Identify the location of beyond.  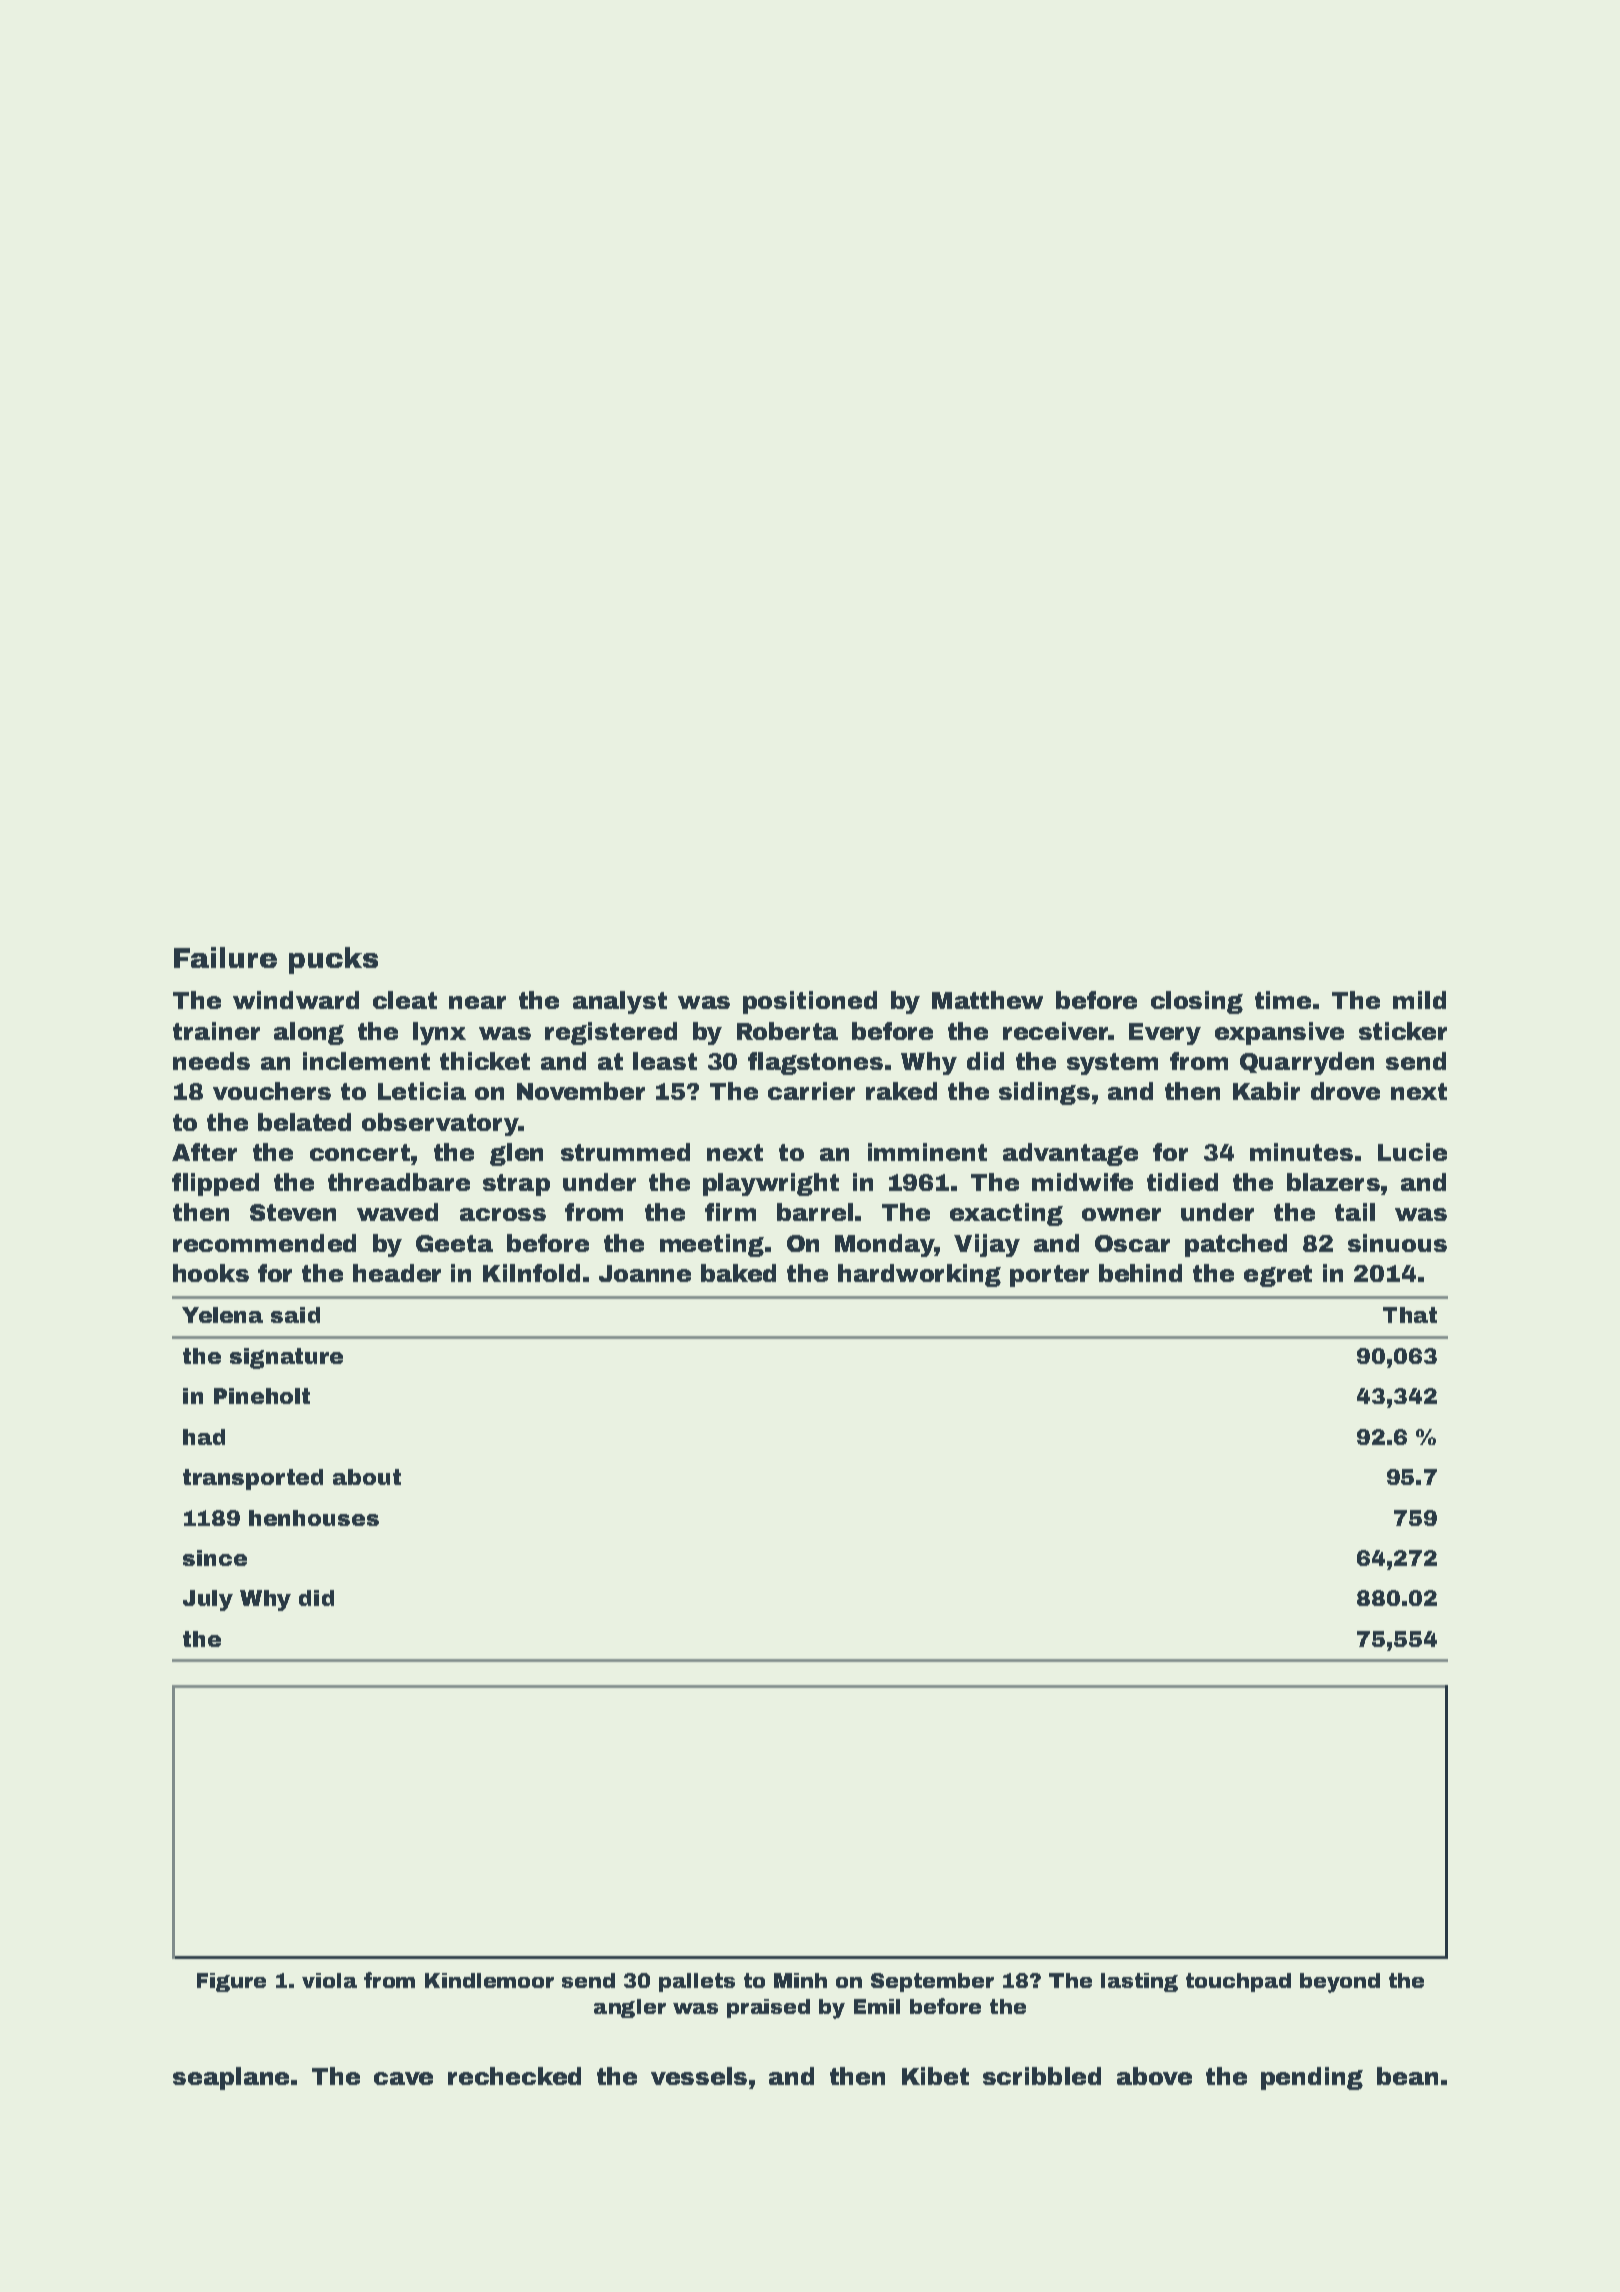
(1340, 1983).
